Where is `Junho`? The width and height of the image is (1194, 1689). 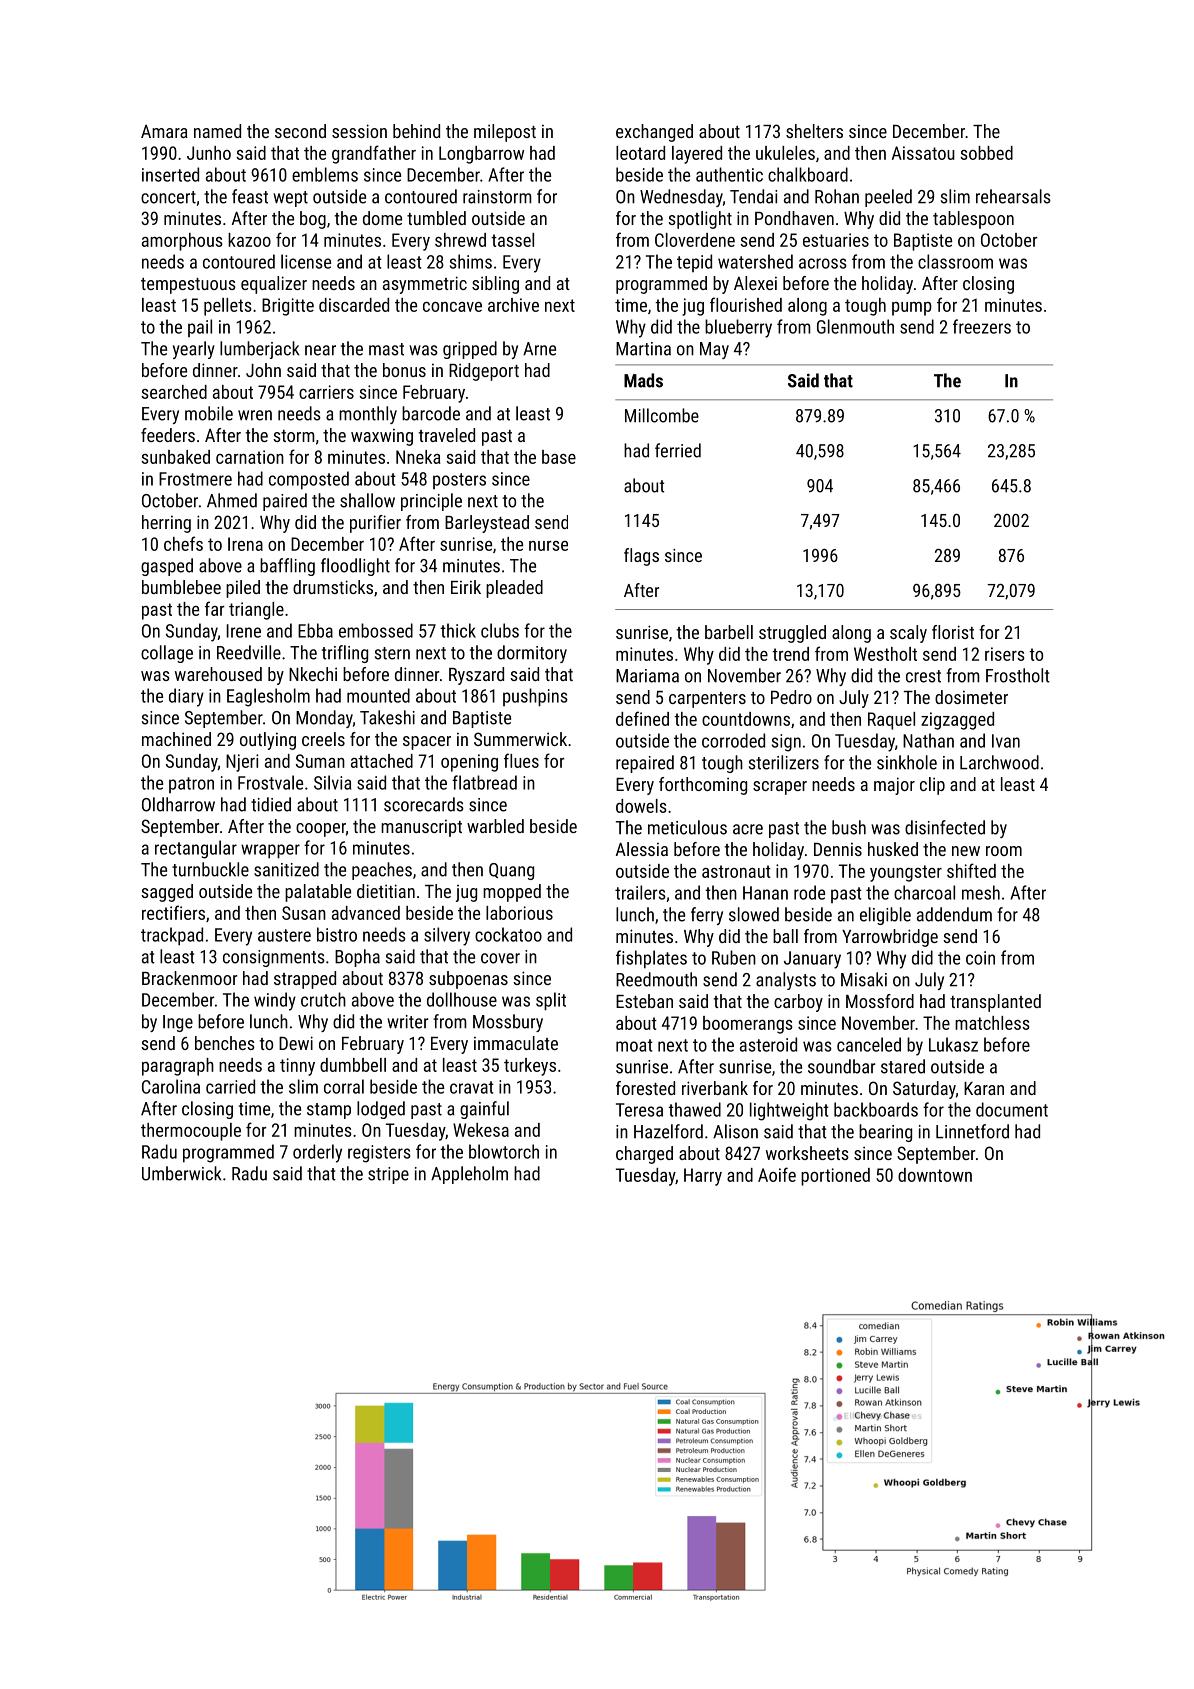 Junho is located at coordinates (209, 153).
